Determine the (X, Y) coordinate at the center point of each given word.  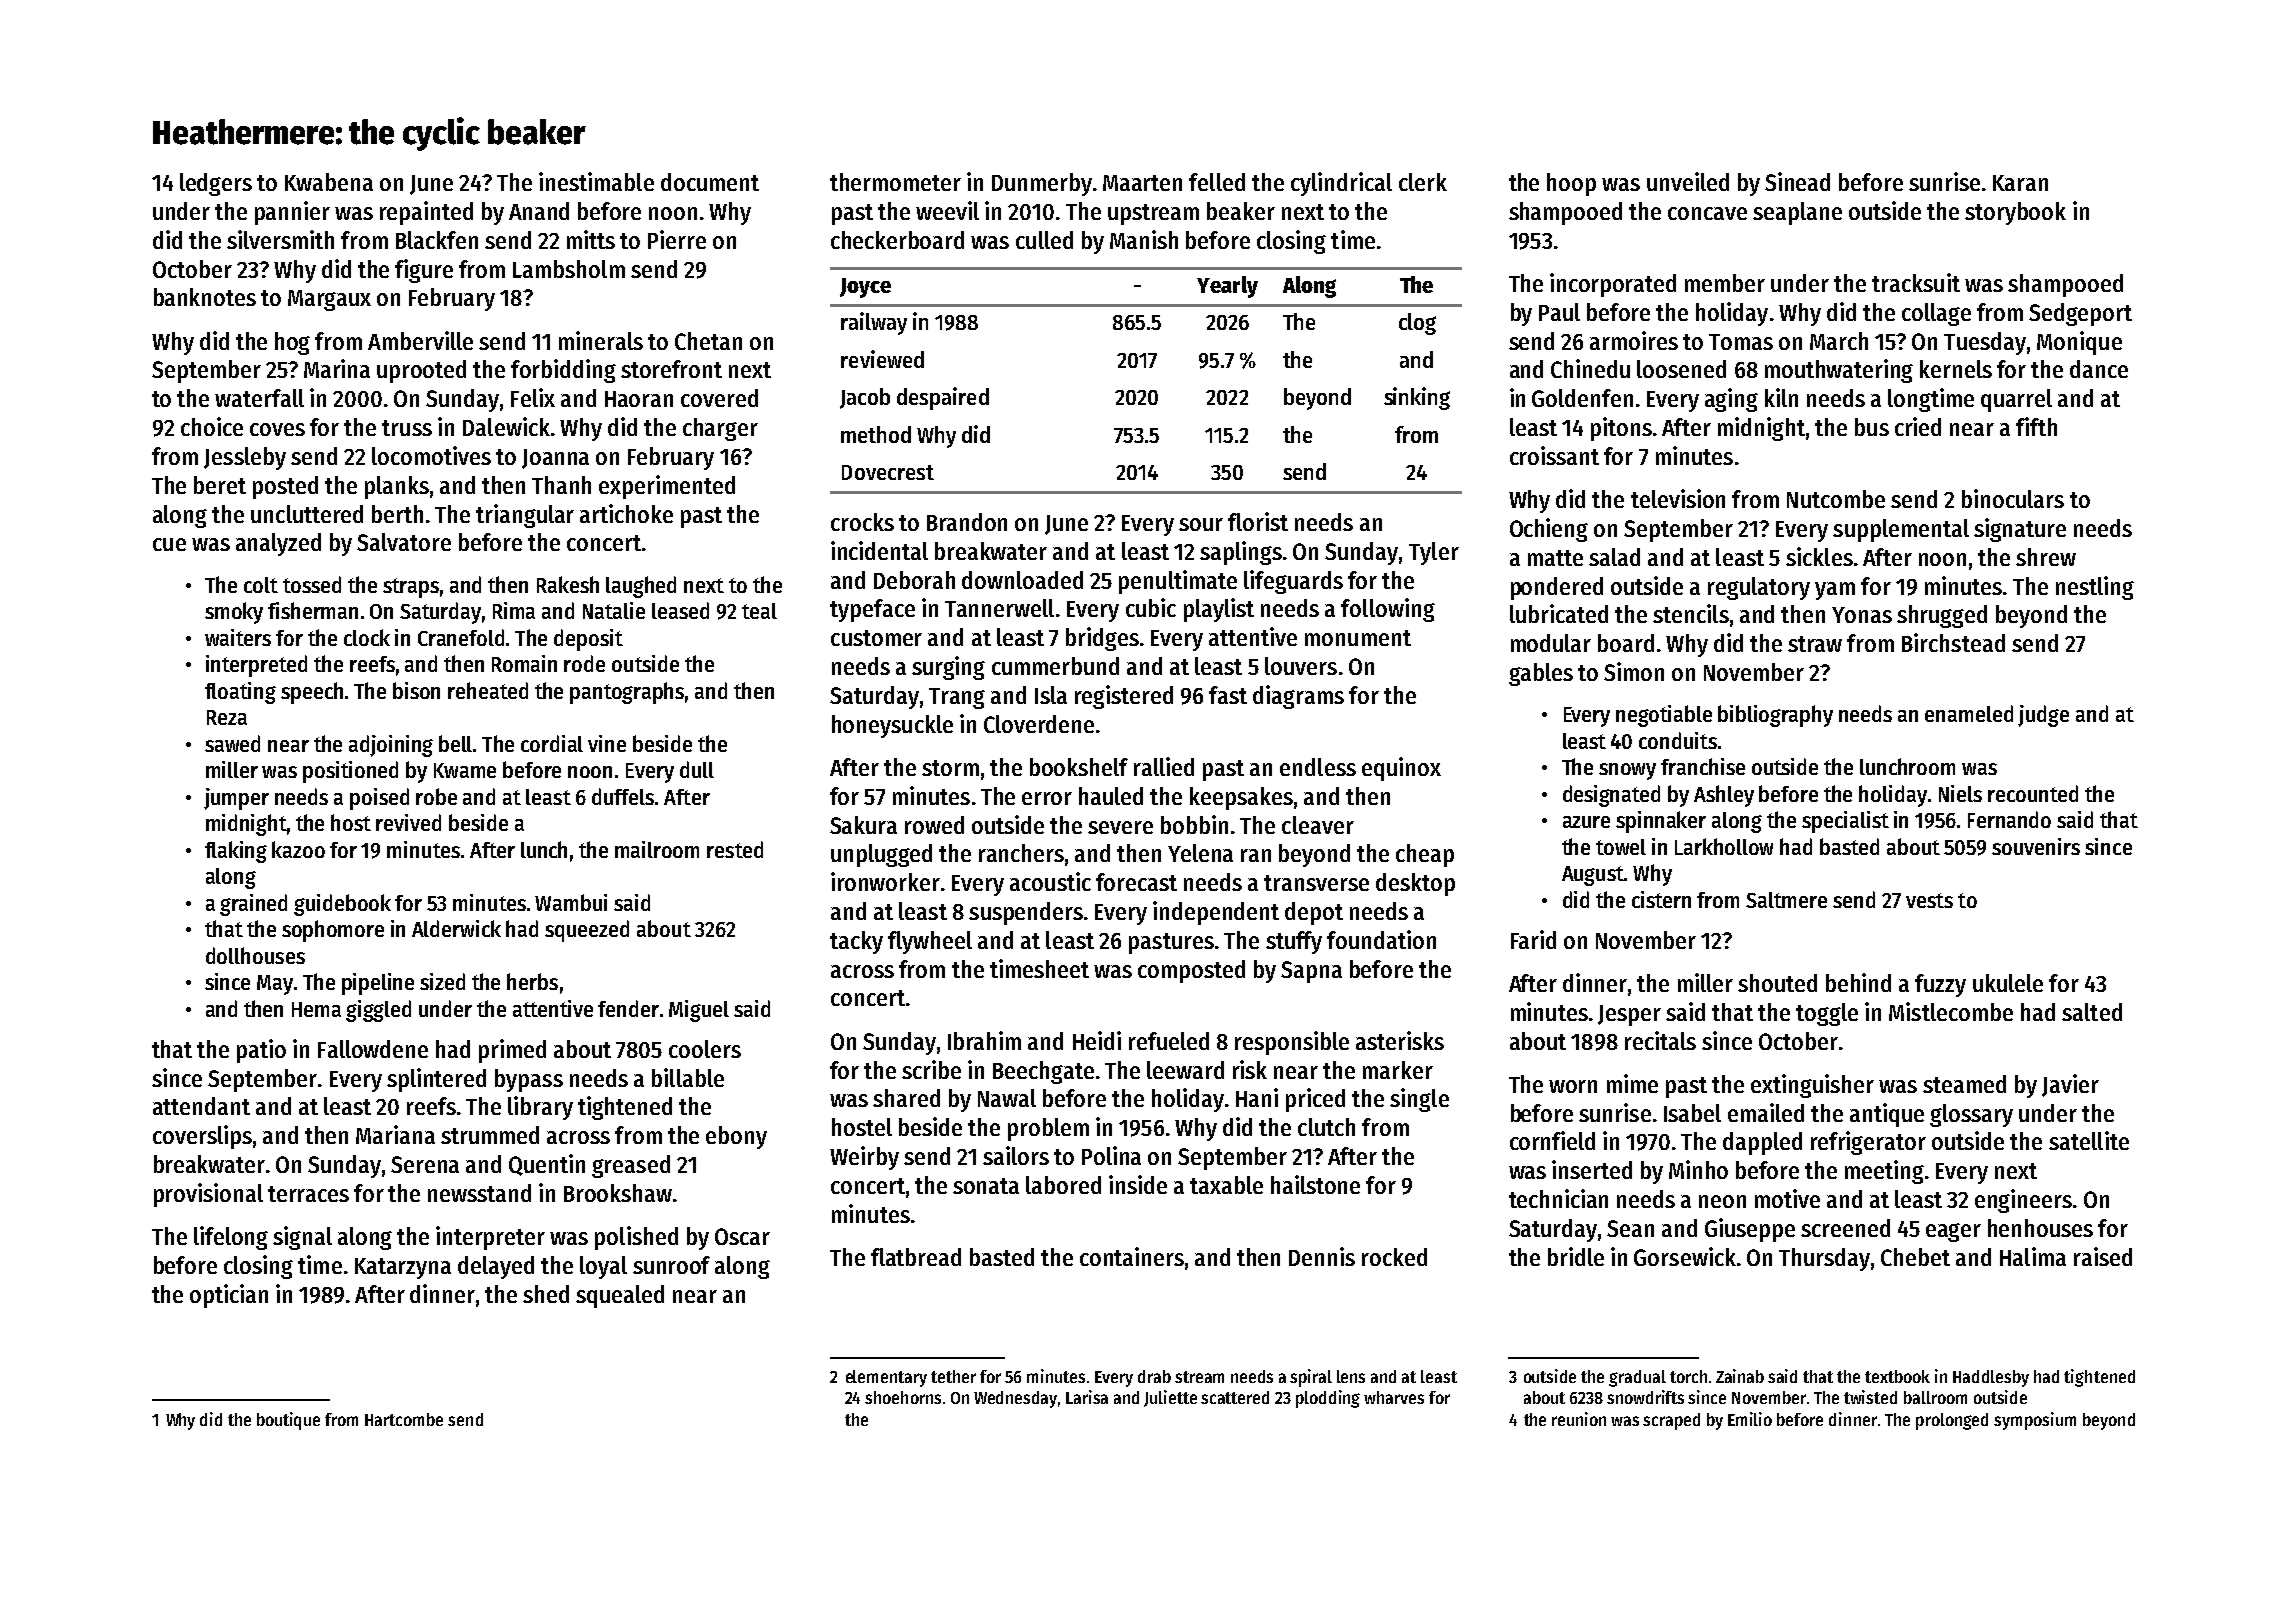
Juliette (1170, 1398)
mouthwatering (1839, 371)
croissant (1554, 455)
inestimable (596, 181)
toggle (1827, 1014)
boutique (288, 1421)
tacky (856, 942)
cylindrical (1341, 184)
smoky (234, 613)
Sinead (1797, 181)
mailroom (657, 849)
